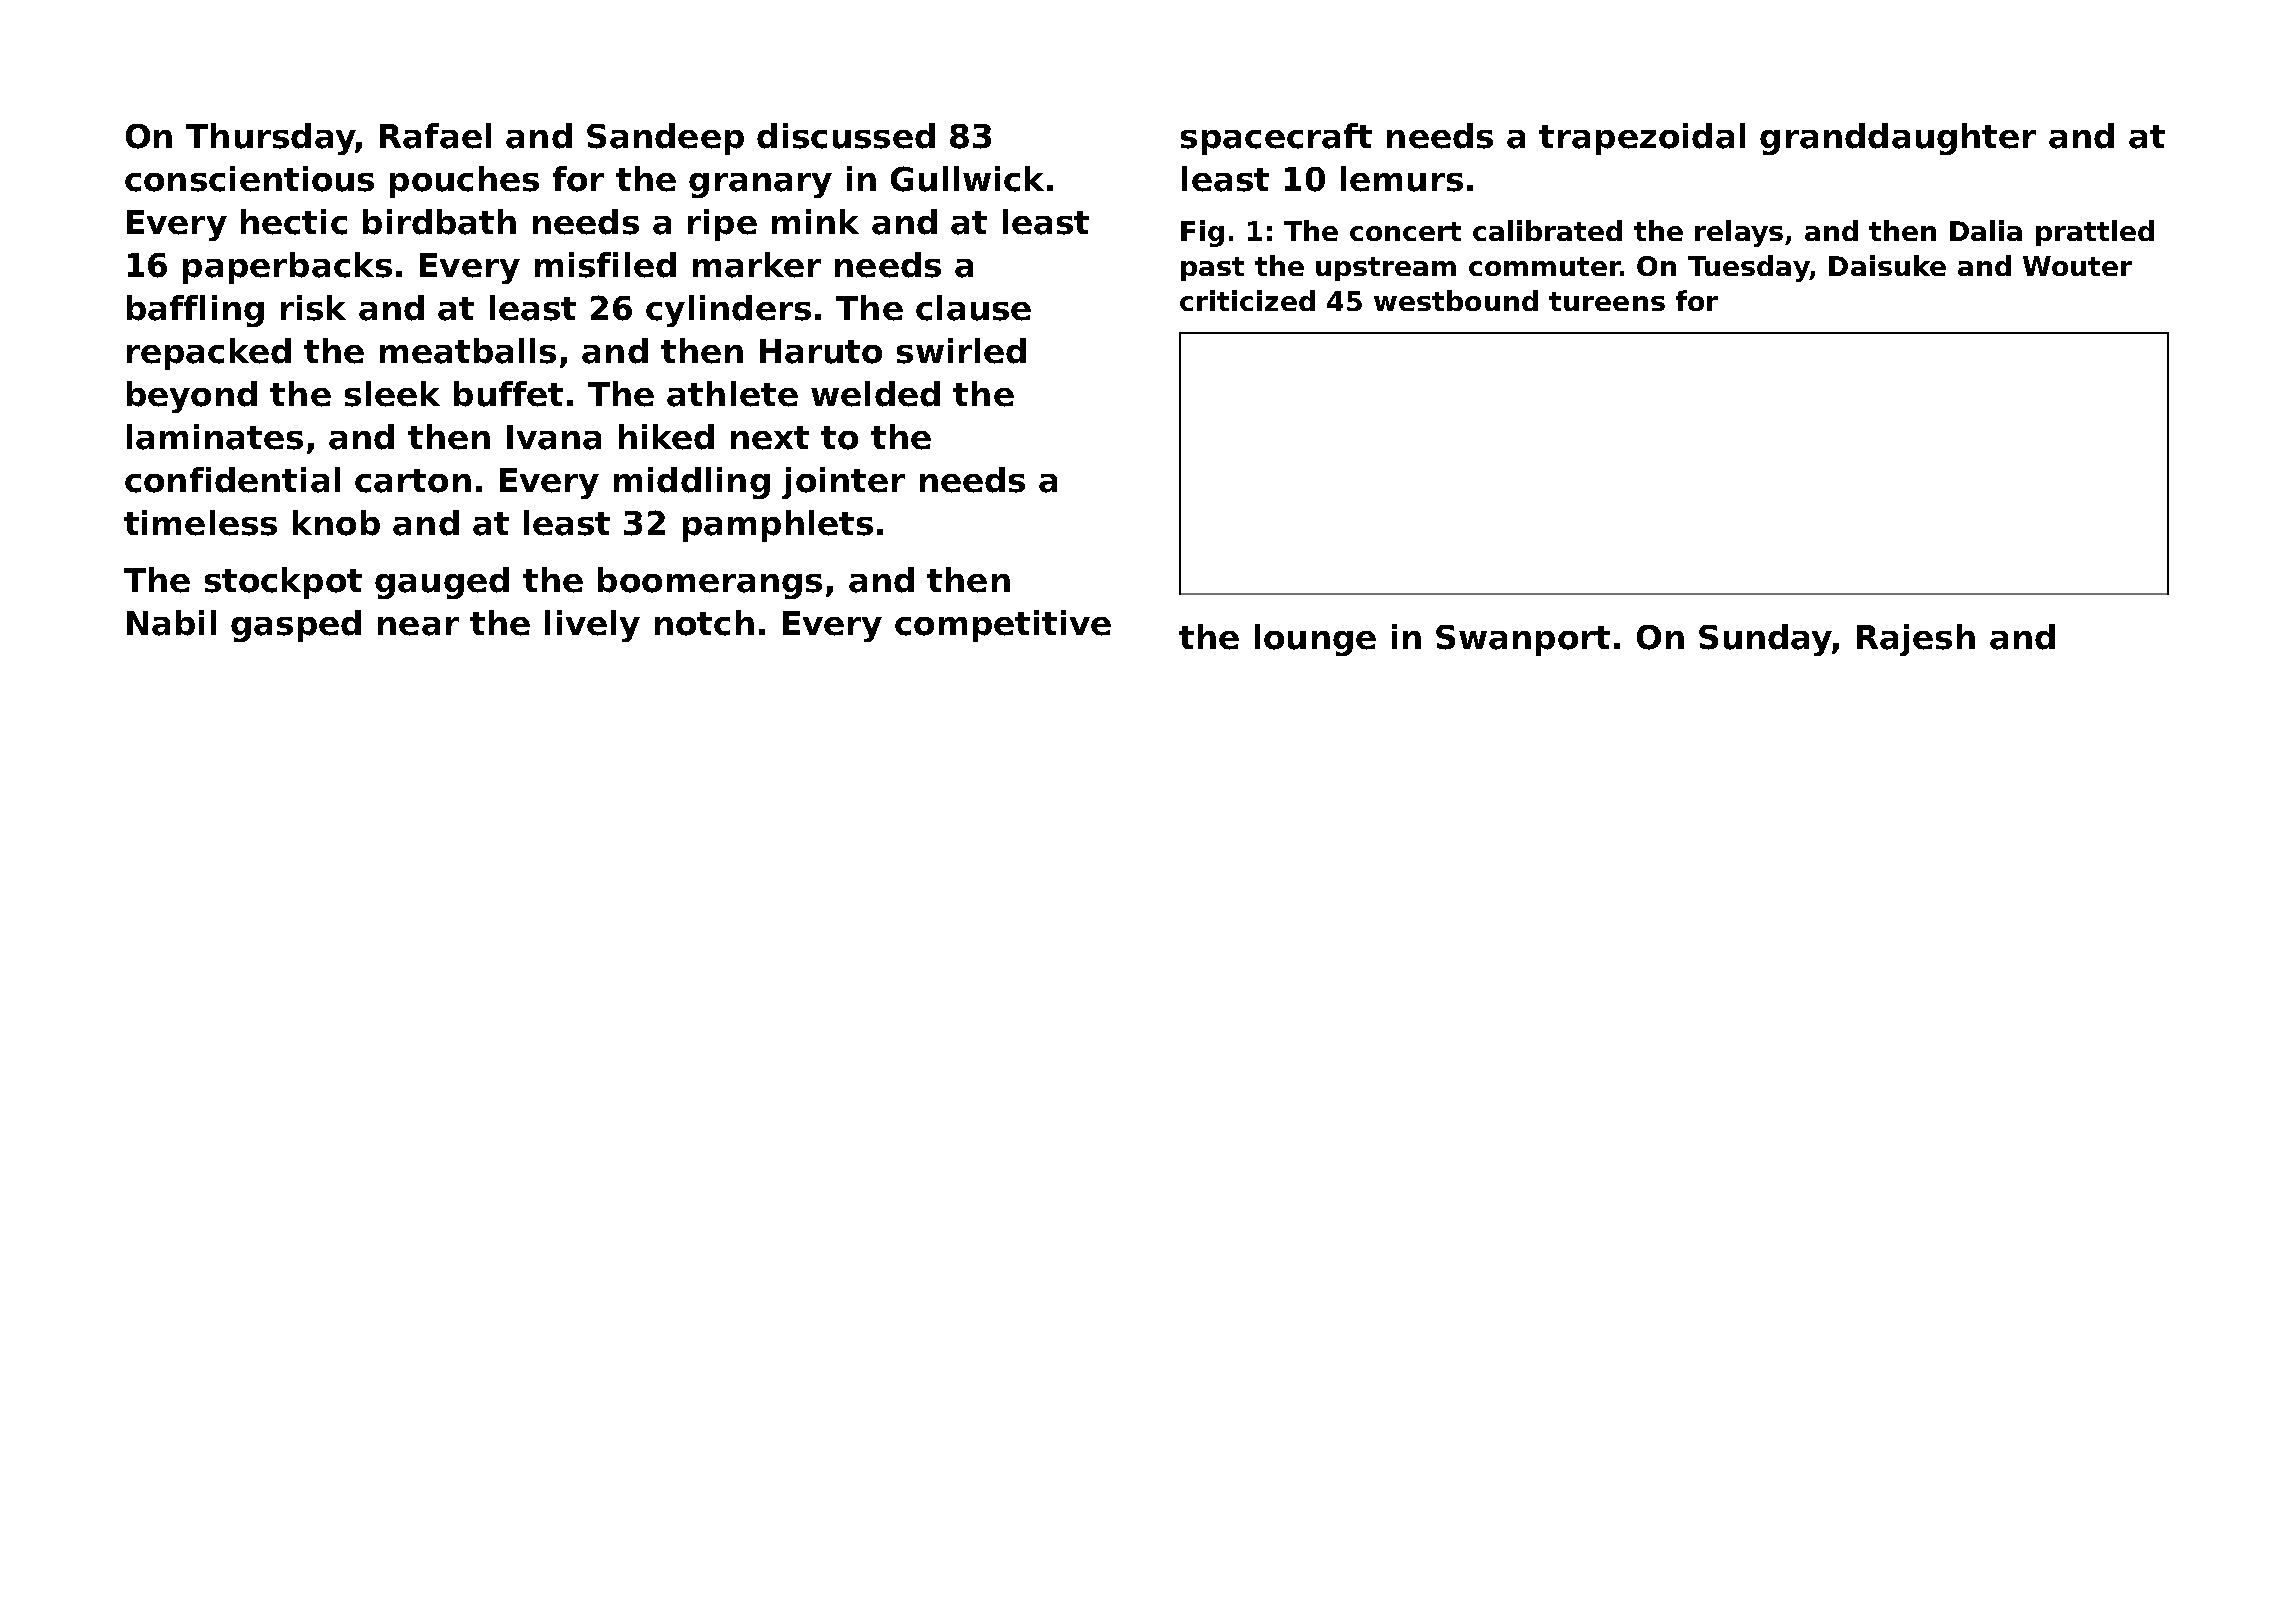  I want to click on jointer, so click(843, 483).
